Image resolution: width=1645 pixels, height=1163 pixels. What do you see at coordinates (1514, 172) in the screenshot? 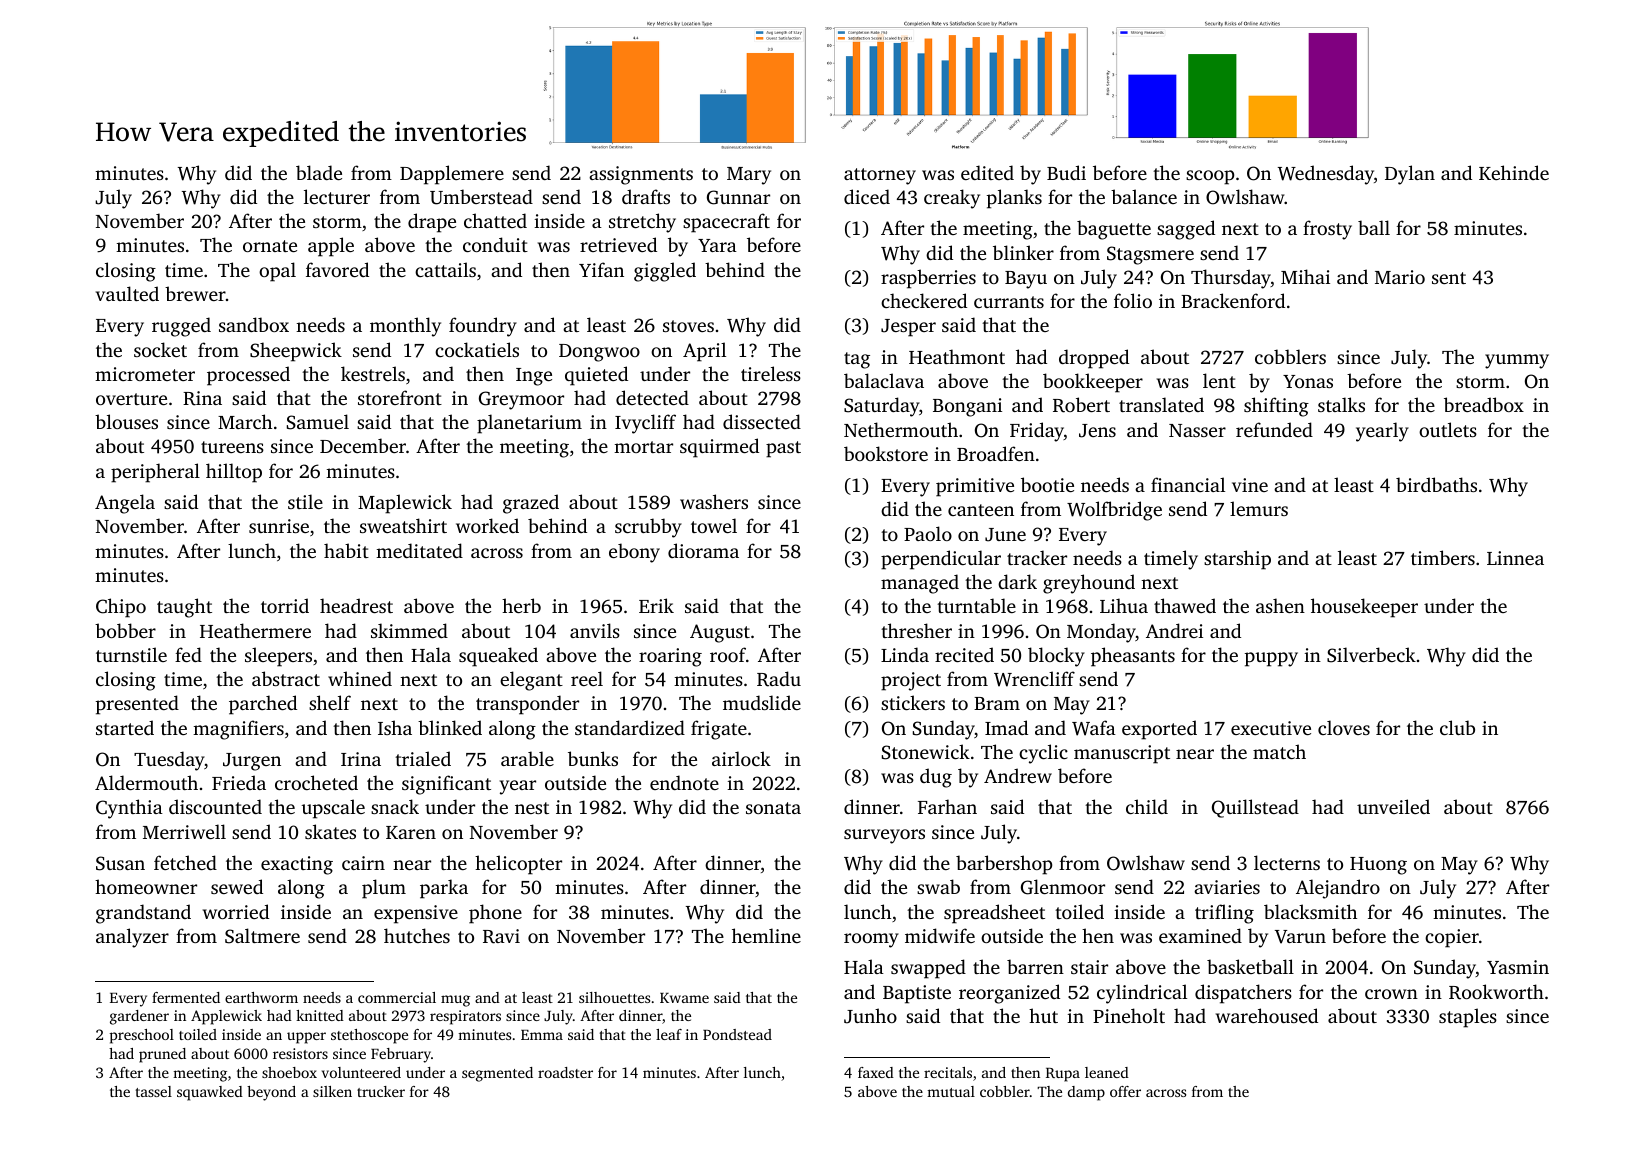
I see `Kehinde` at bounding box center [1514, 172].
